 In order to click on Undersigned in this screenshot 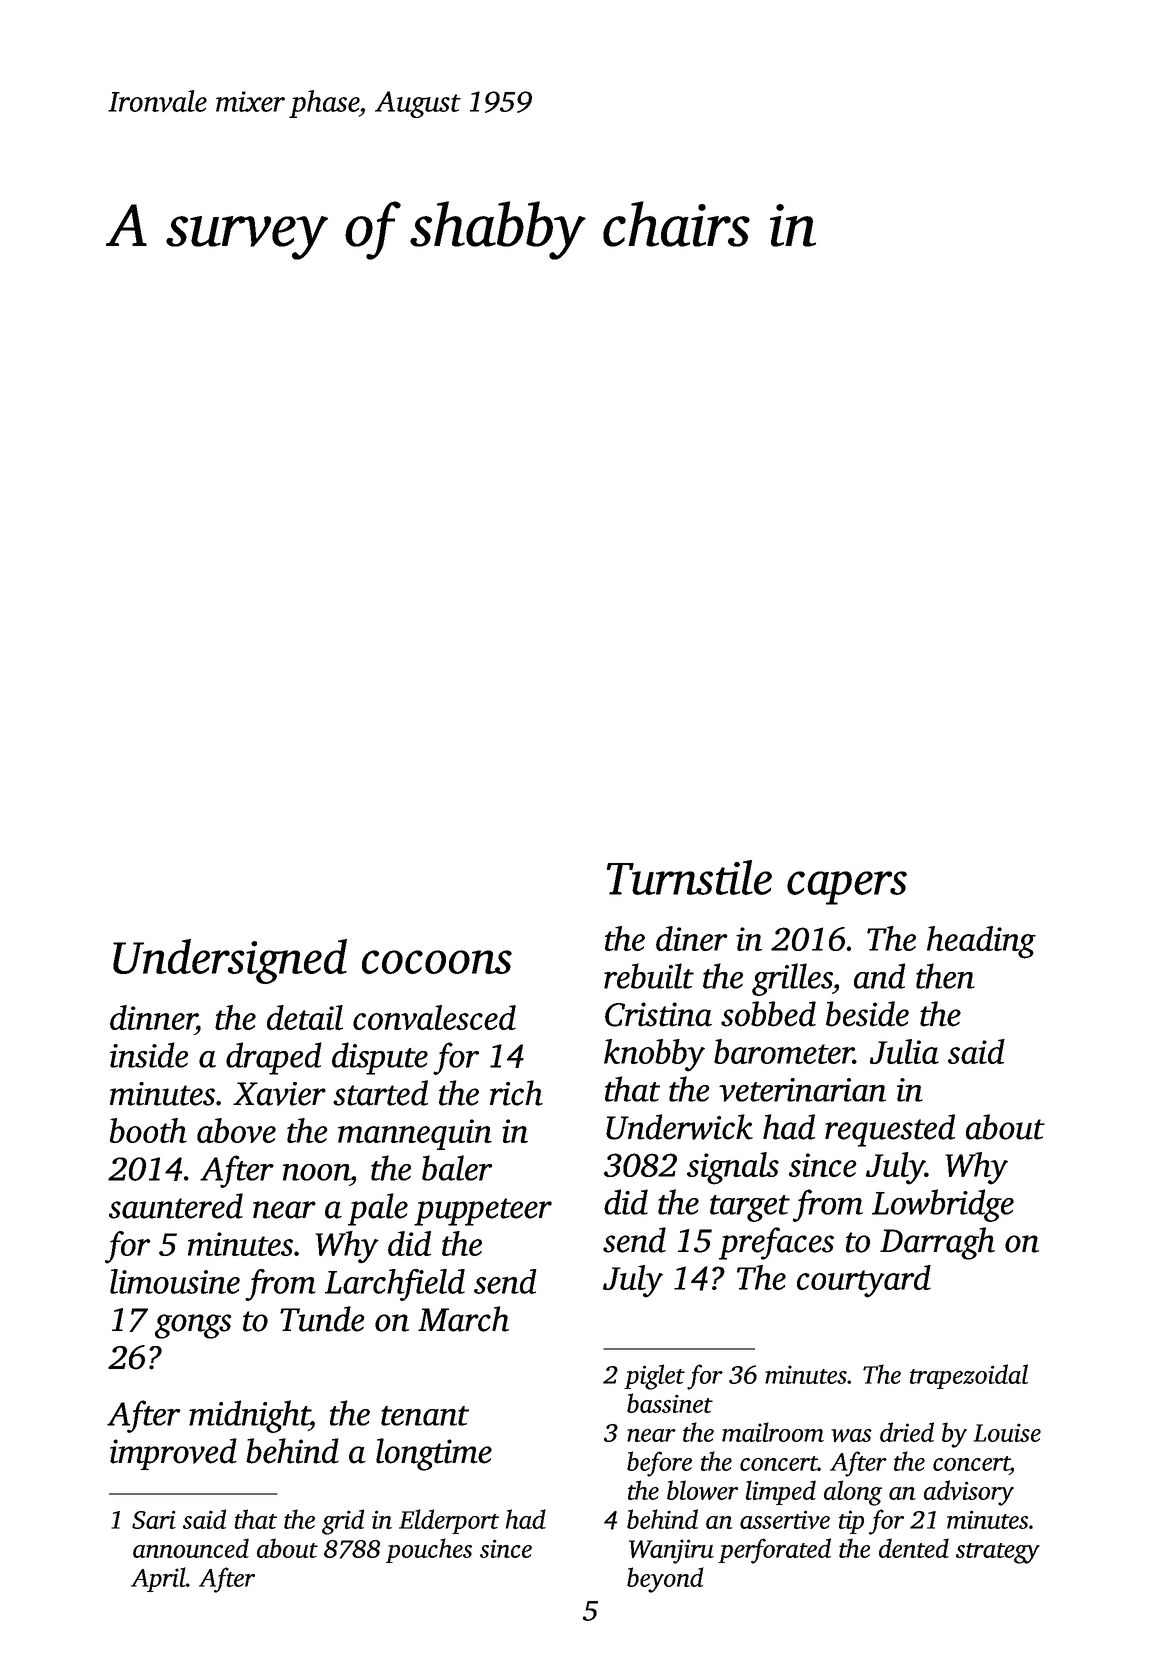, I will do `click(230, 961)`.
